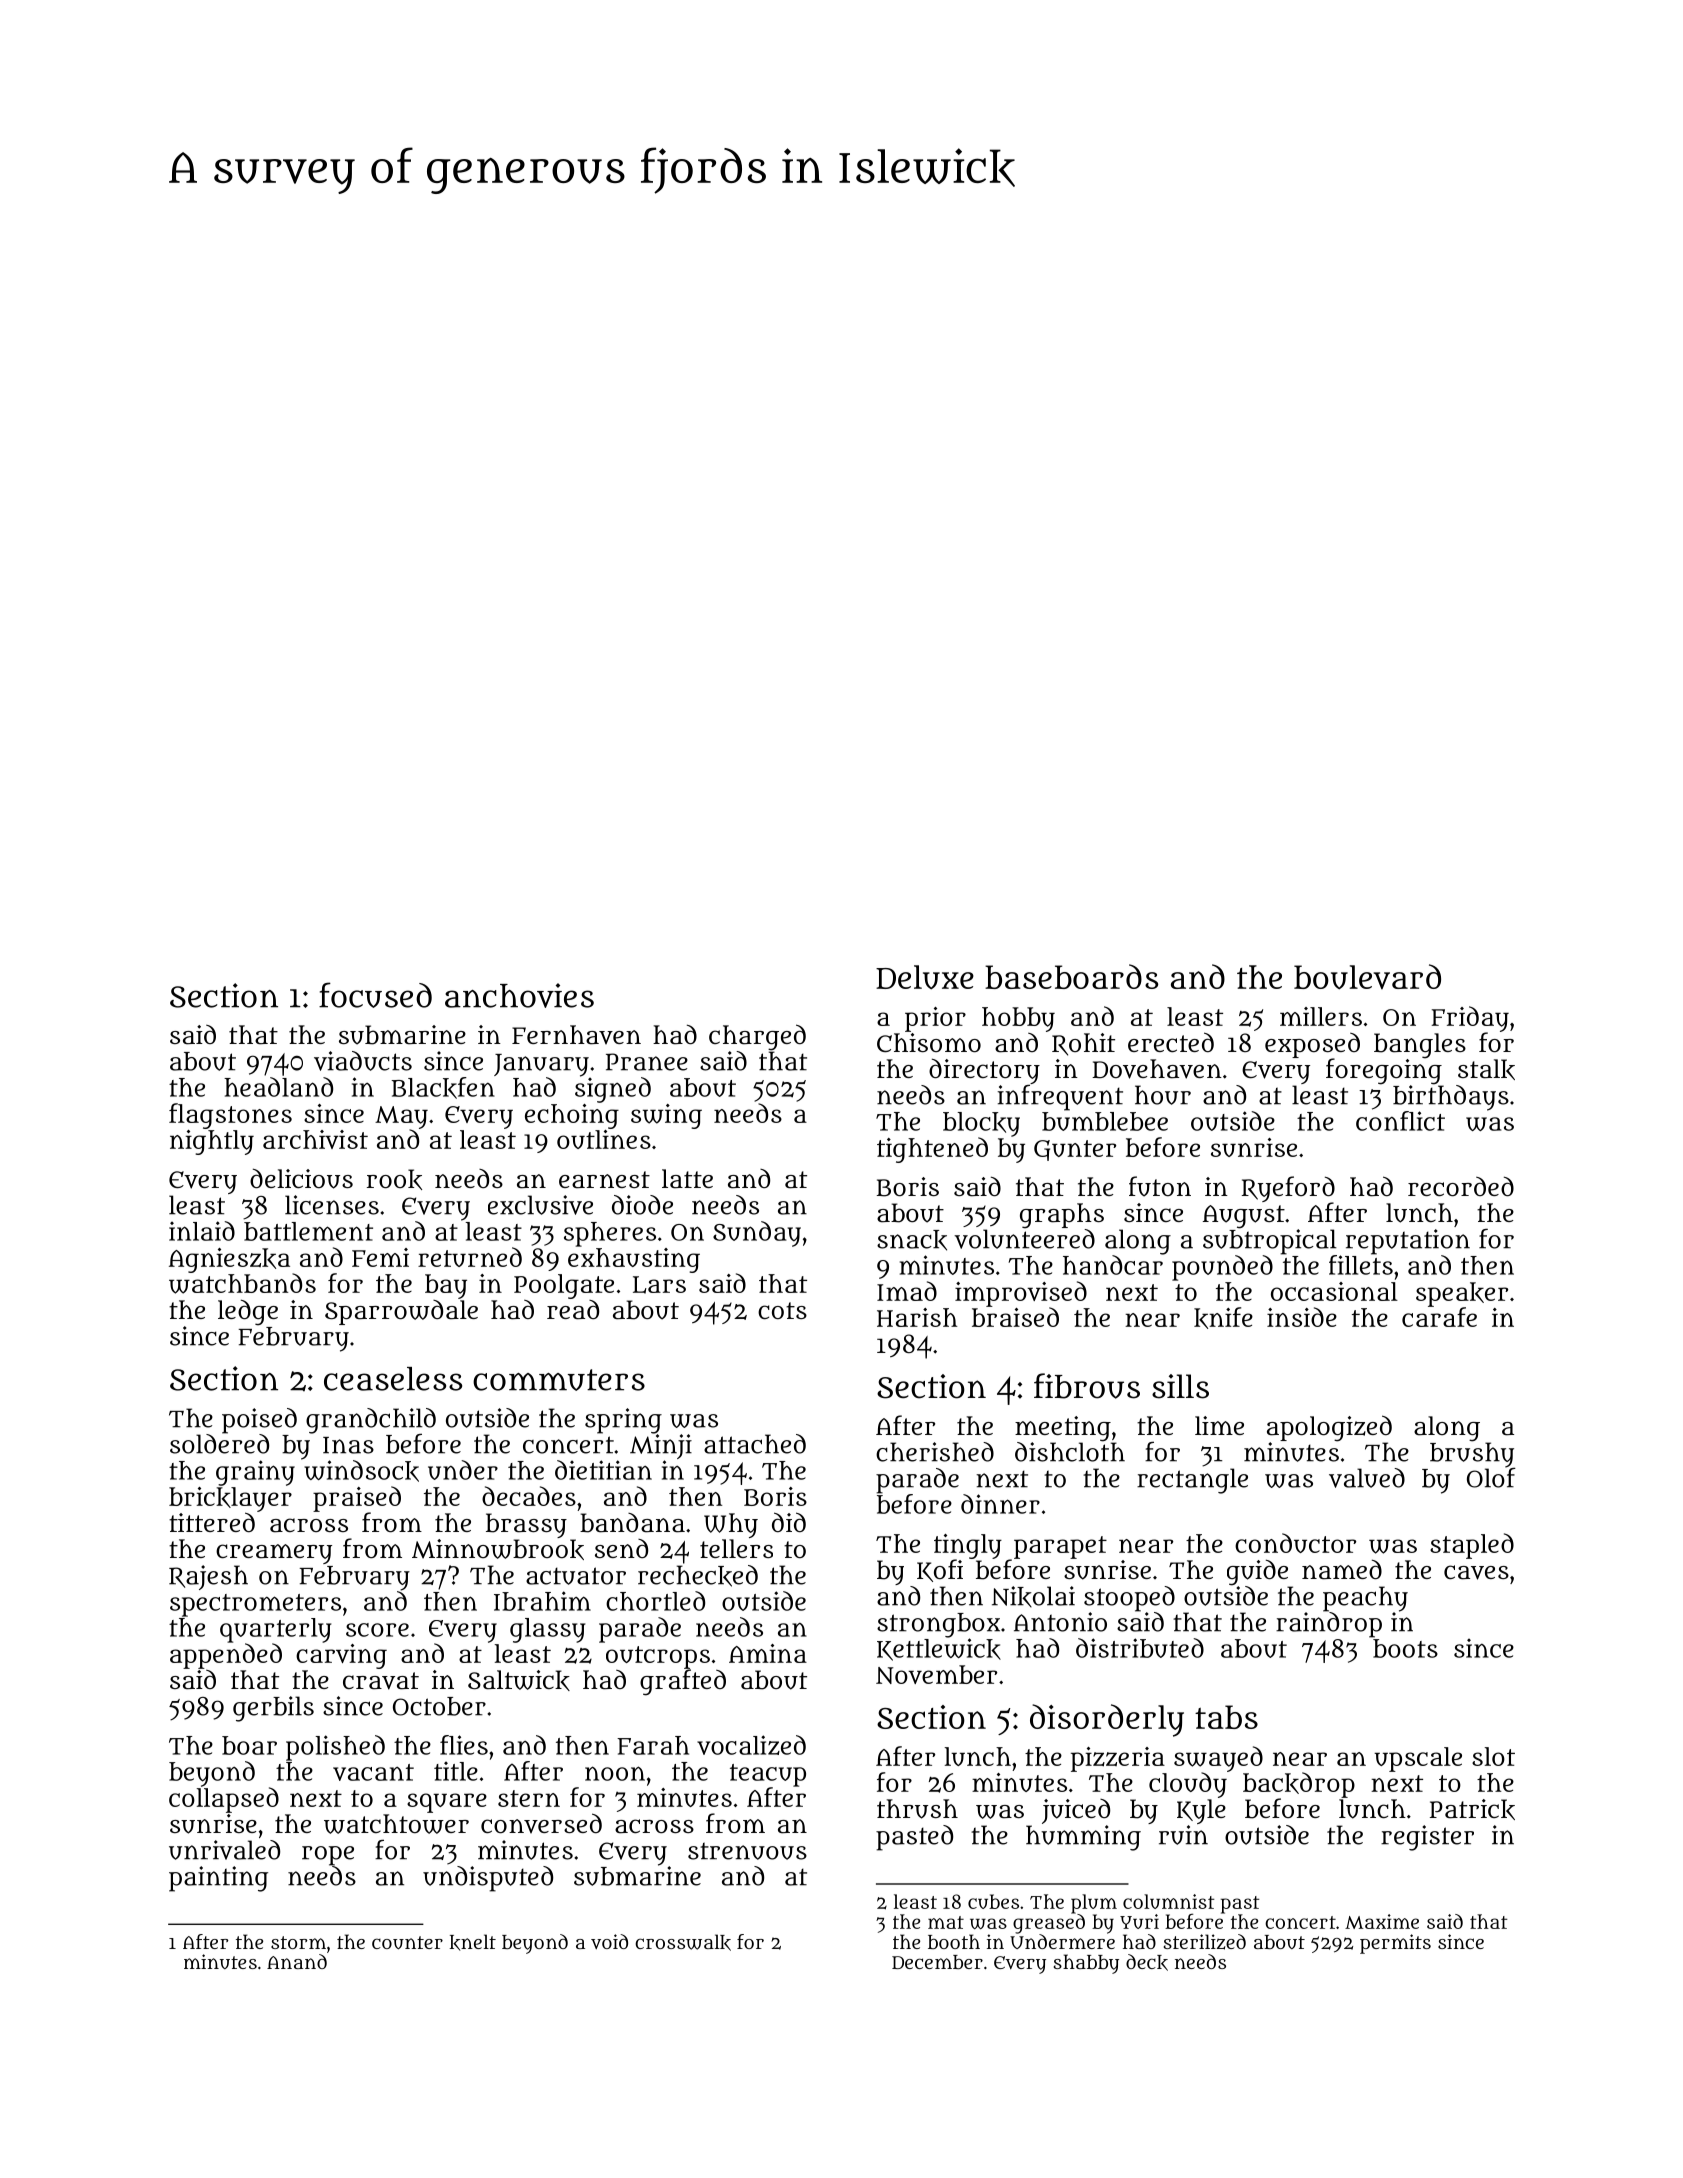  I want to click on spring, so click(623, 1421).
